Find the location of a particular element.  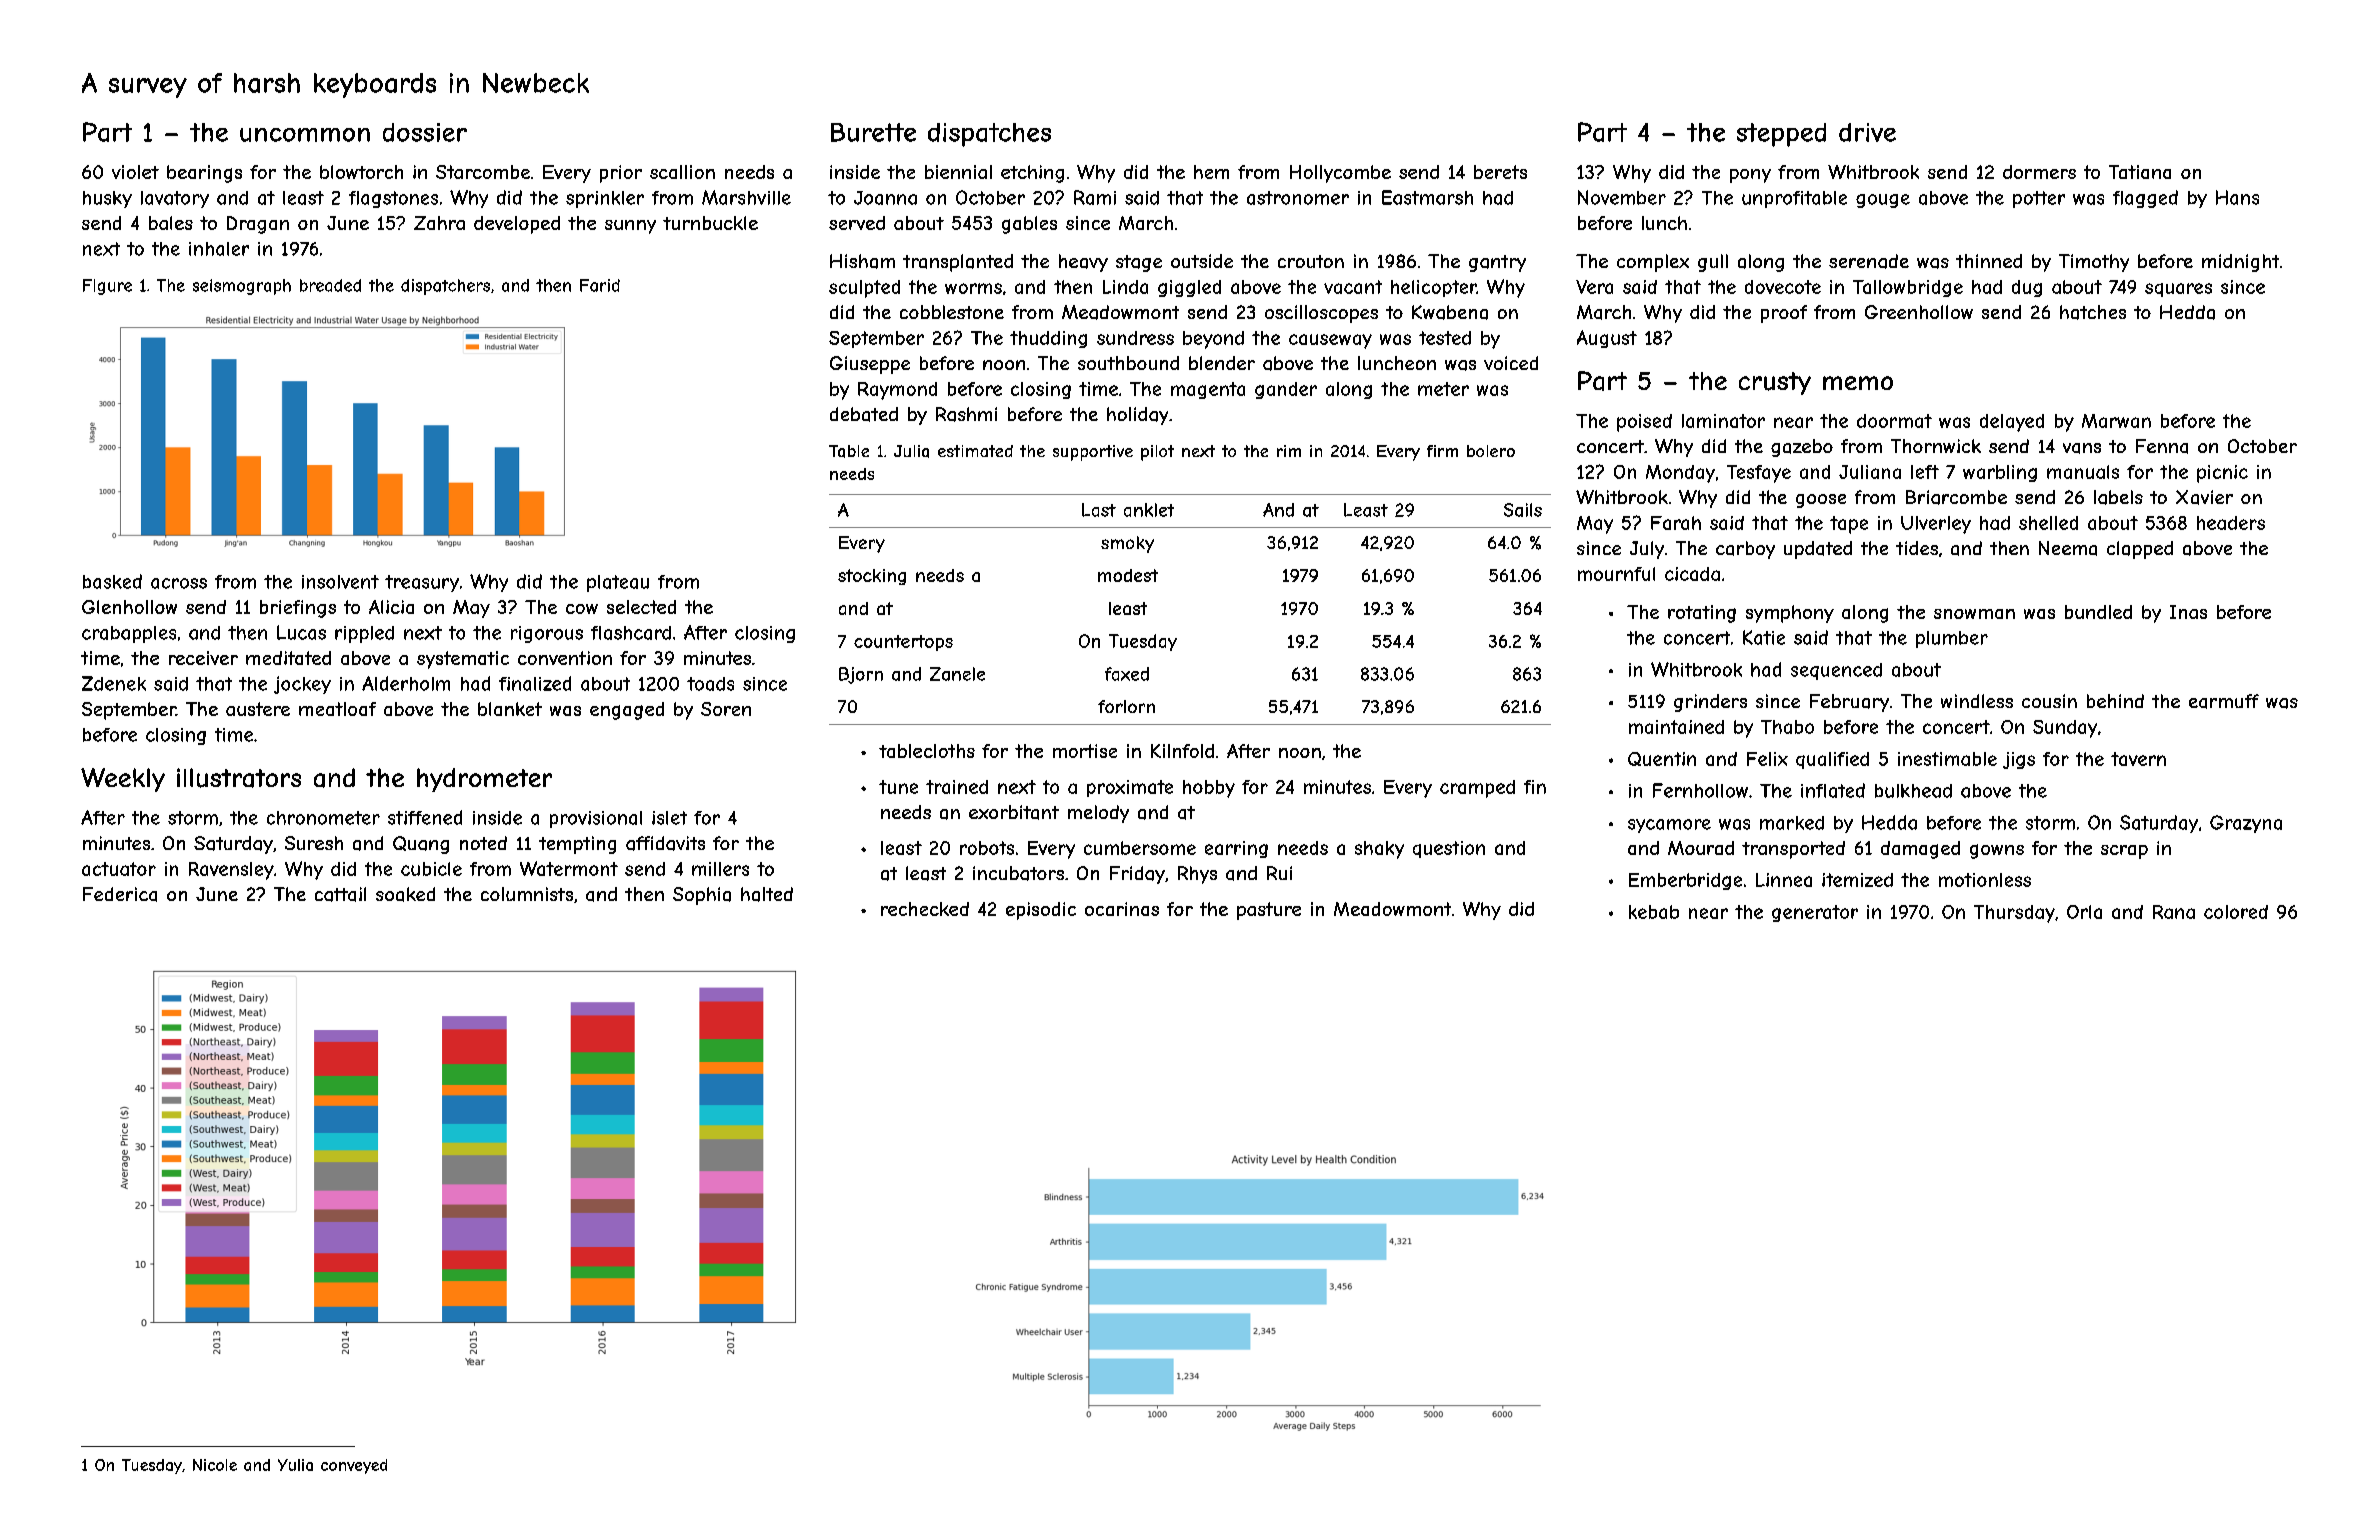

provisional is located at coordinates (596, 819).
